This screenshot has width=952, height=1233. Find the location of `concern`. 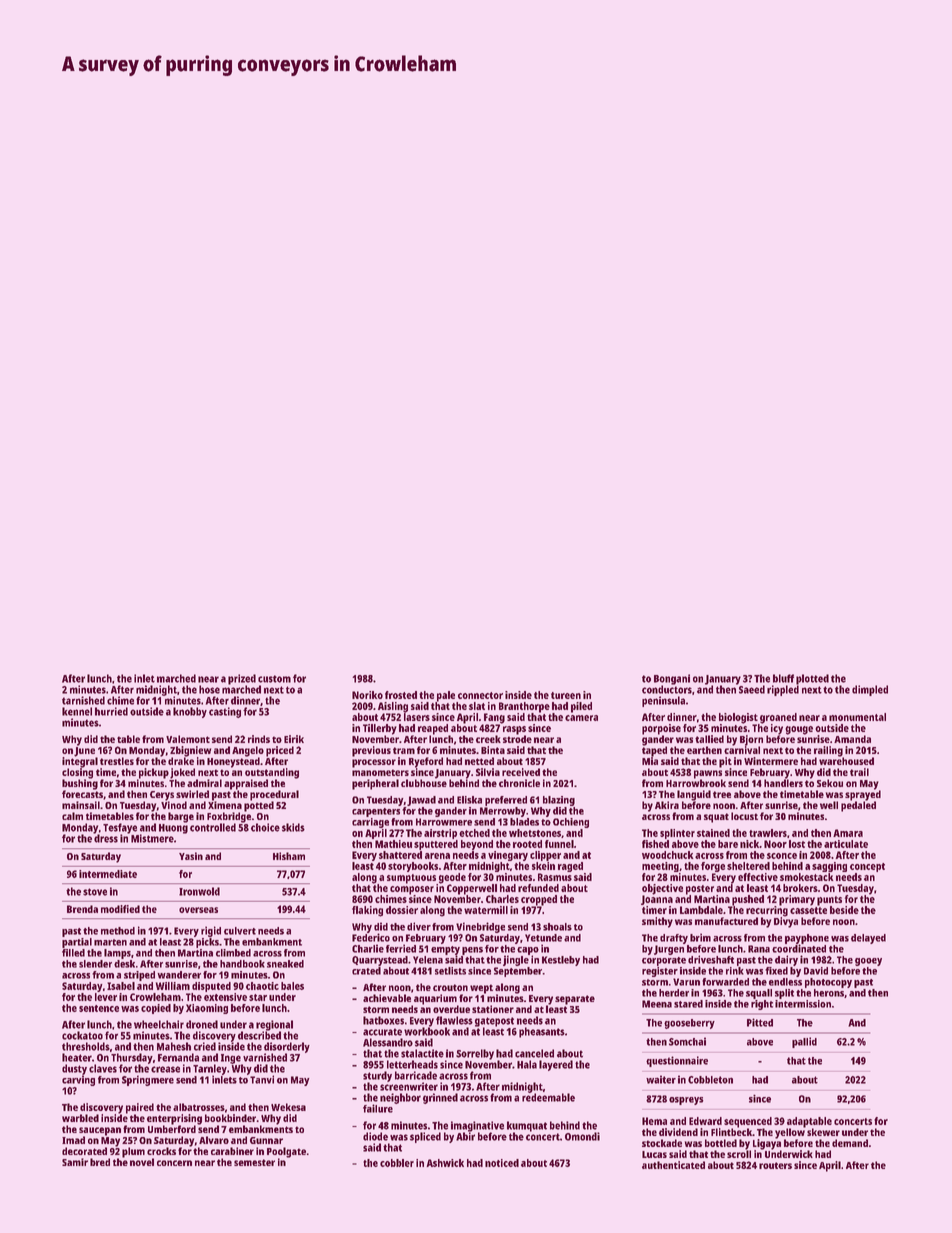

concern is located at coordinates (174, 1163).
